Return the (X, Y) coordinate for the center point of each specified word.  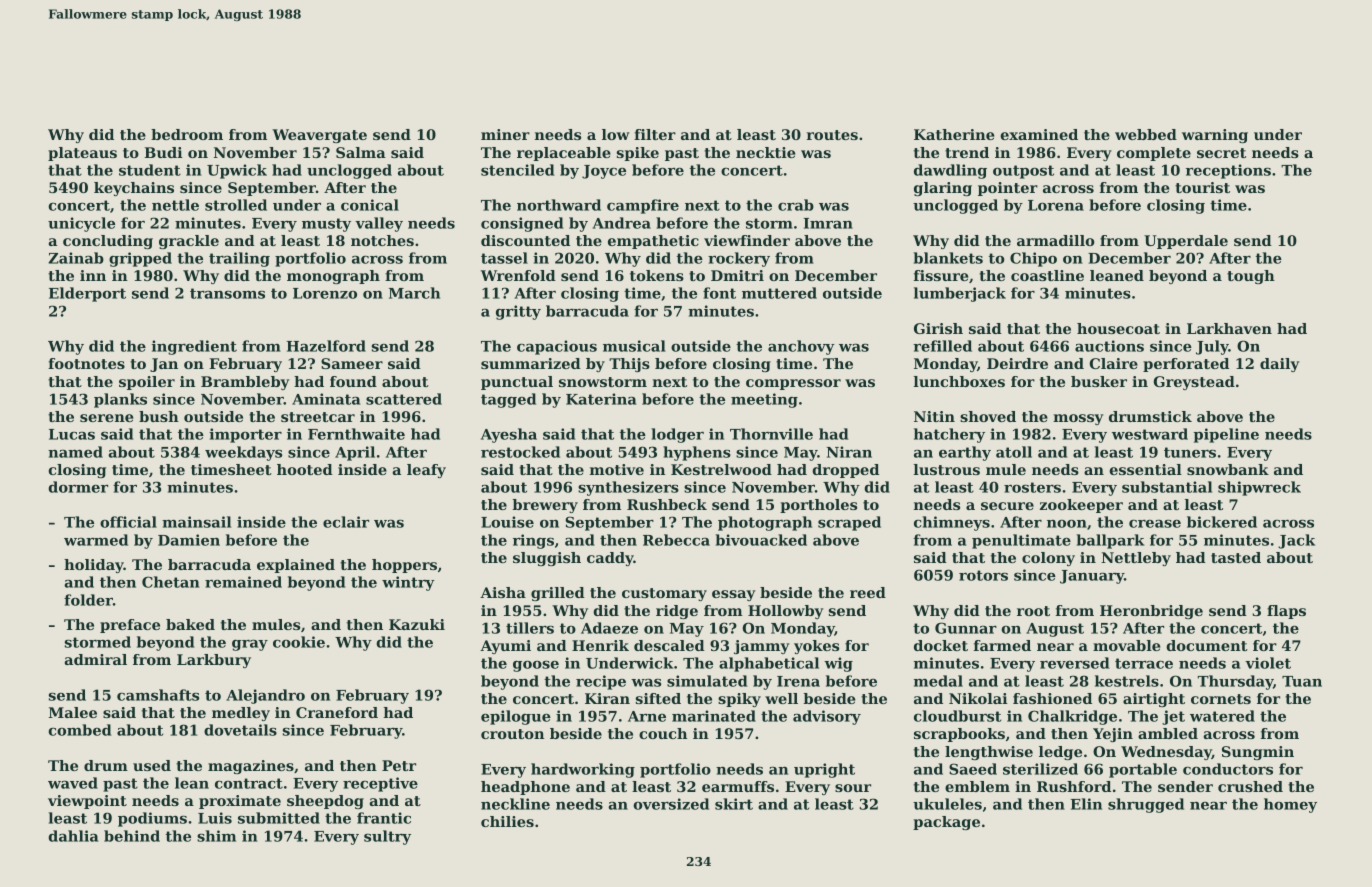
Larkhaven (1229, 328)
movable (1126, 645)
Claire (1114, 363)
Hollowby (785, 612)
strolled (236, 205)
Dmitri (737, 275)
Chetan (171, 582)
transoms (227, 293)
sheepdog (325, 802)
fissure (941, 275)
